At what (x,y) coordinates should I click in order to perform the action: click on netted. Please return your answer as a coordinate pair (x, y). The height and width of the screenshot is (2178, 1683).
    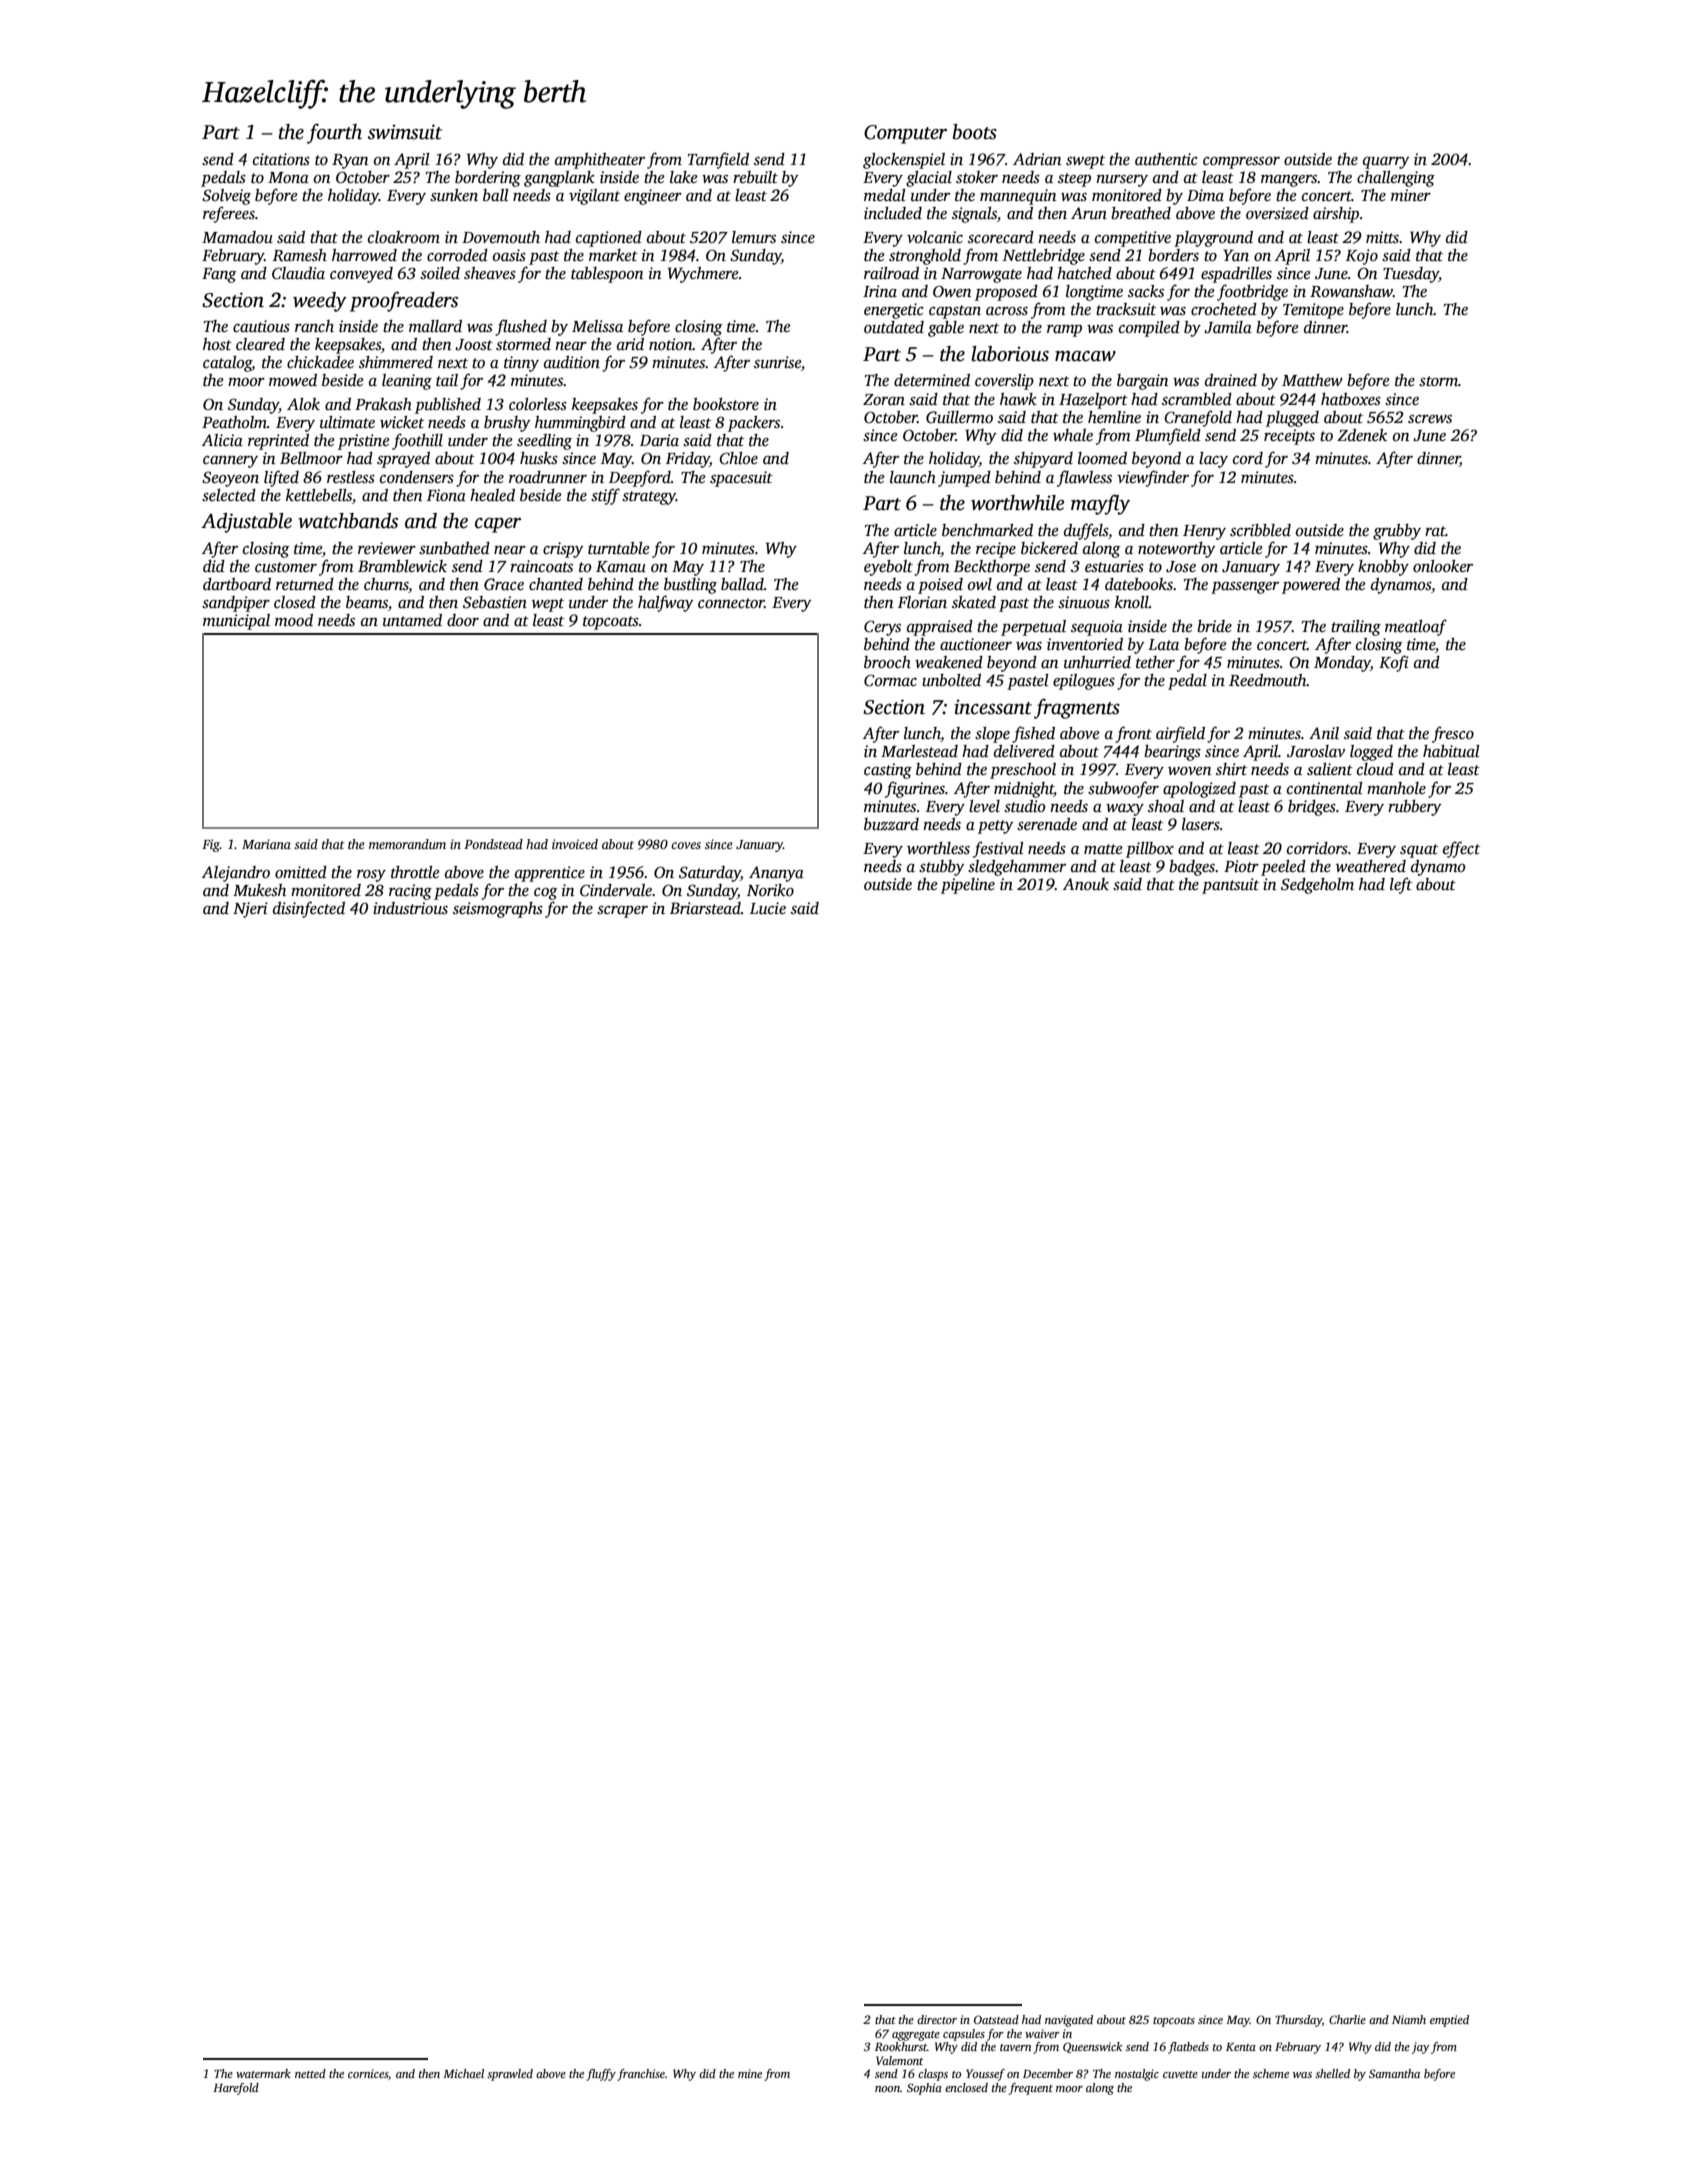
    Looking at the image, I should click on (310, 2073).
